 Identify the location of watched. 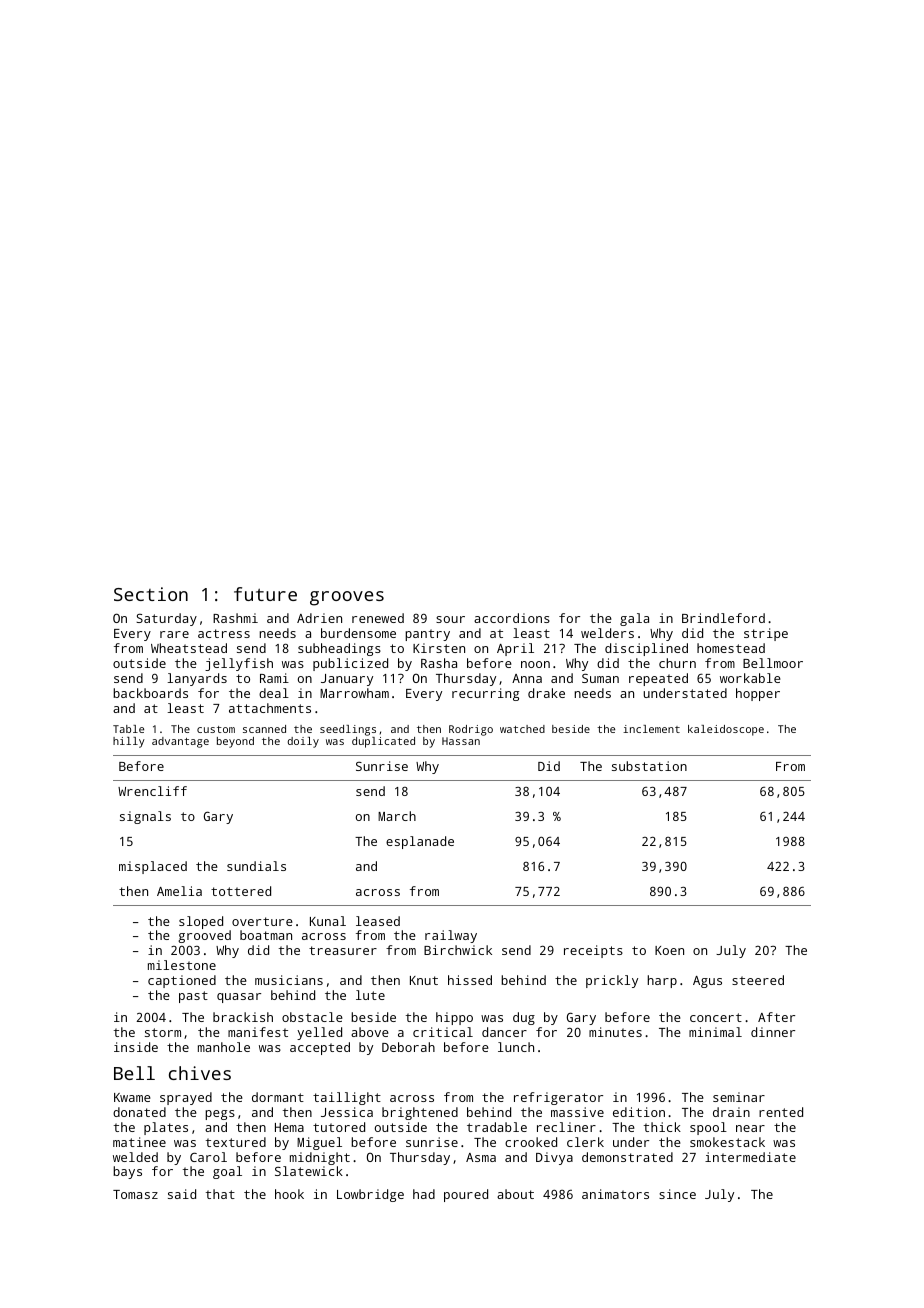
(522, 729).
